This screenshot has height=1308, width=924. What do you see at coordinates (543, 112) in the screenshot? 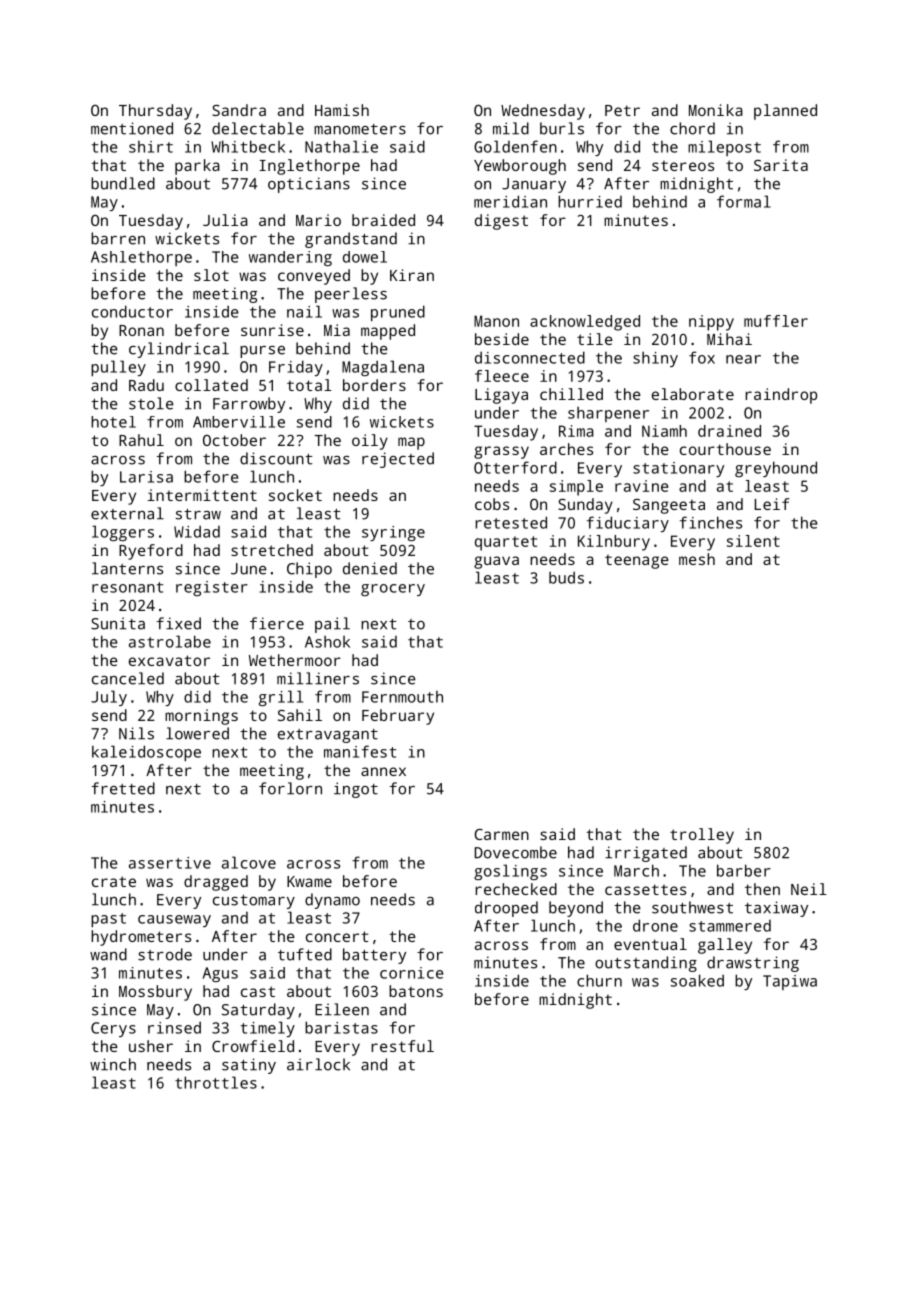
I see `Wednesday` at bounding box center [543, 112].
